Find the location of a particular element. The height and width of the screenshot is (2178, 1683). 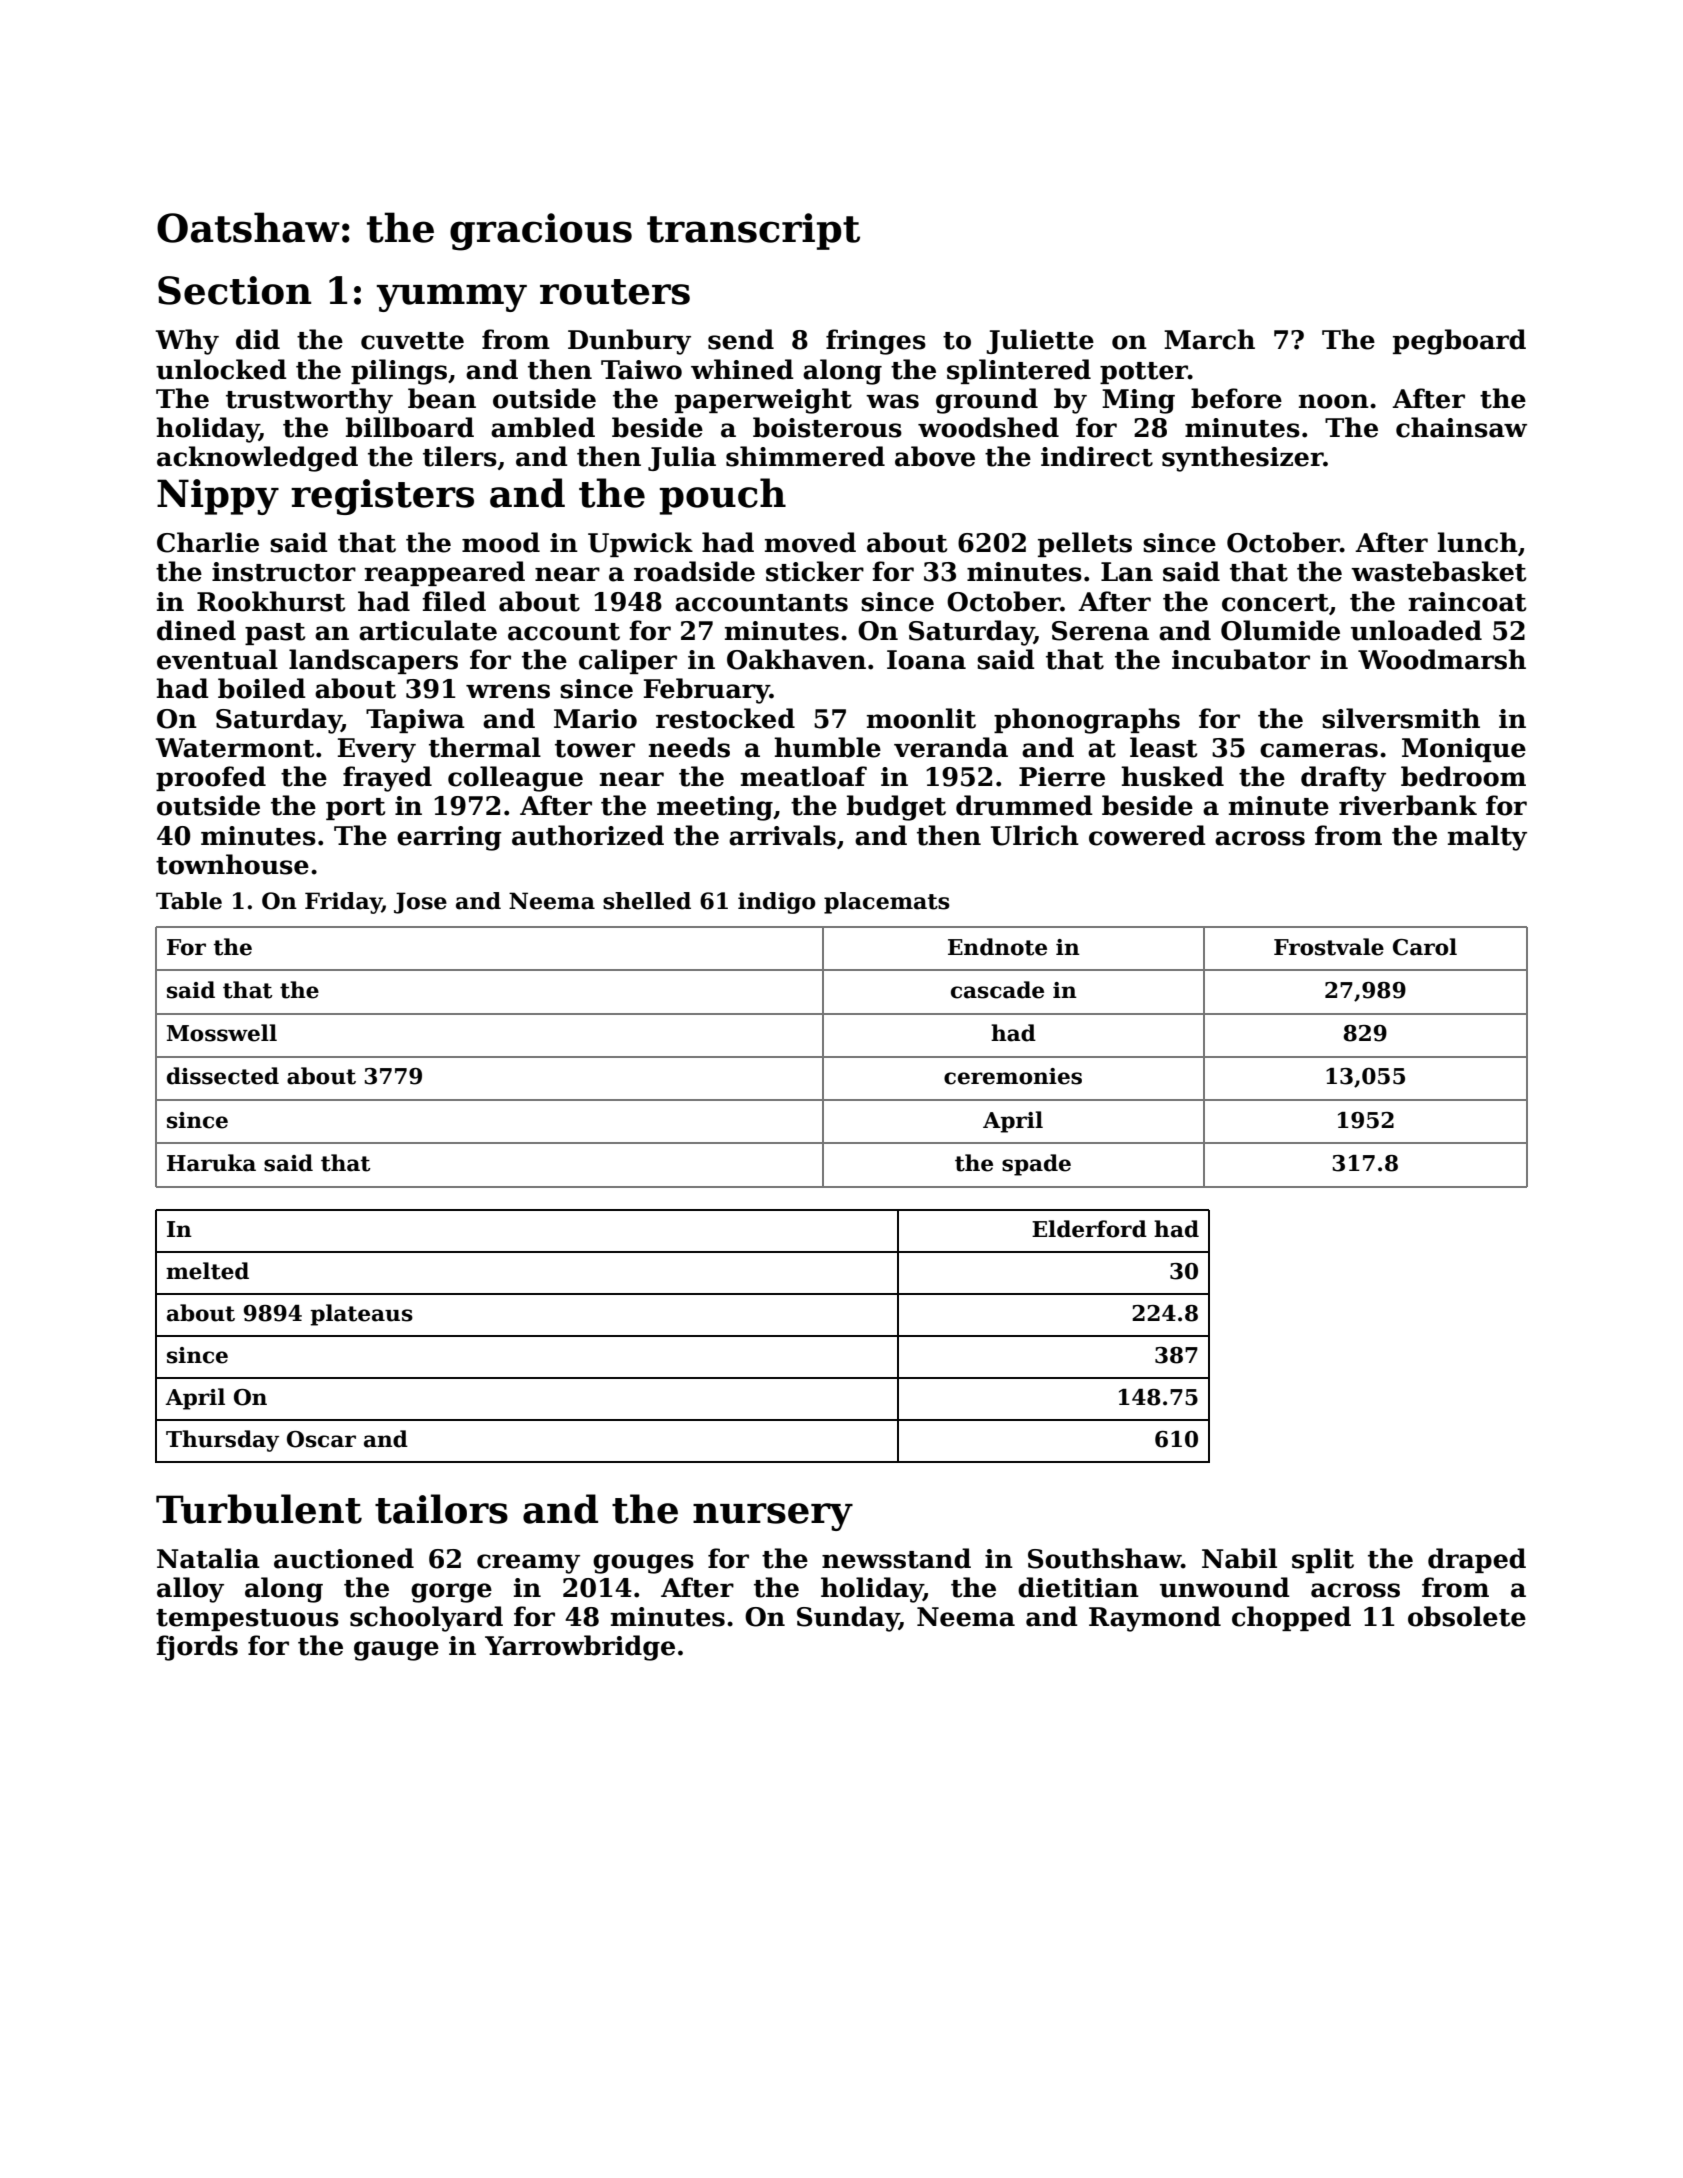

Juliette is located at coordinates (1040, 341).
